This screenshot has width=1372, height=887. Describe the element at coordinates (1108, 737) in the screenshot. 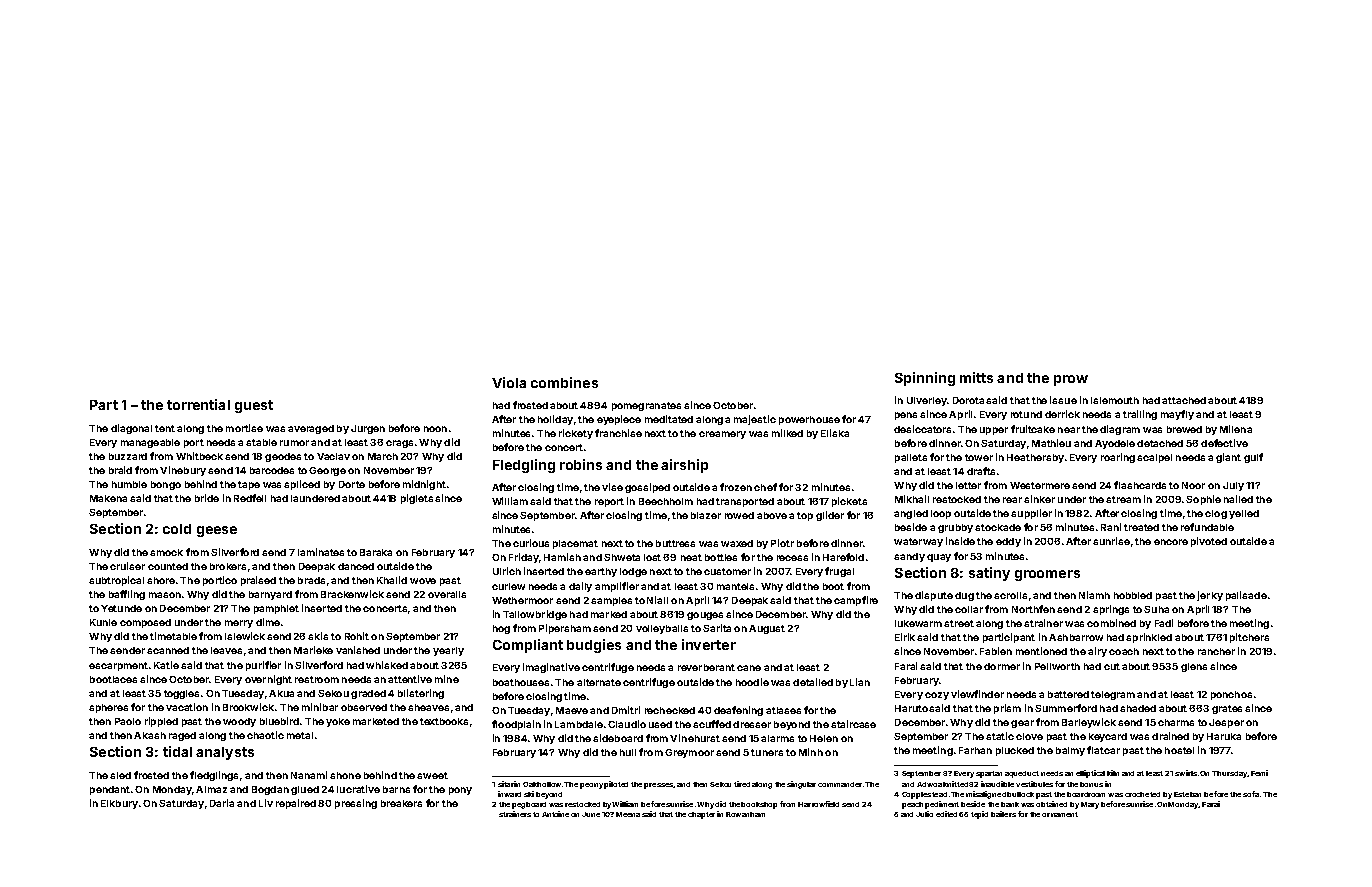

I see `keycard` at that location.
